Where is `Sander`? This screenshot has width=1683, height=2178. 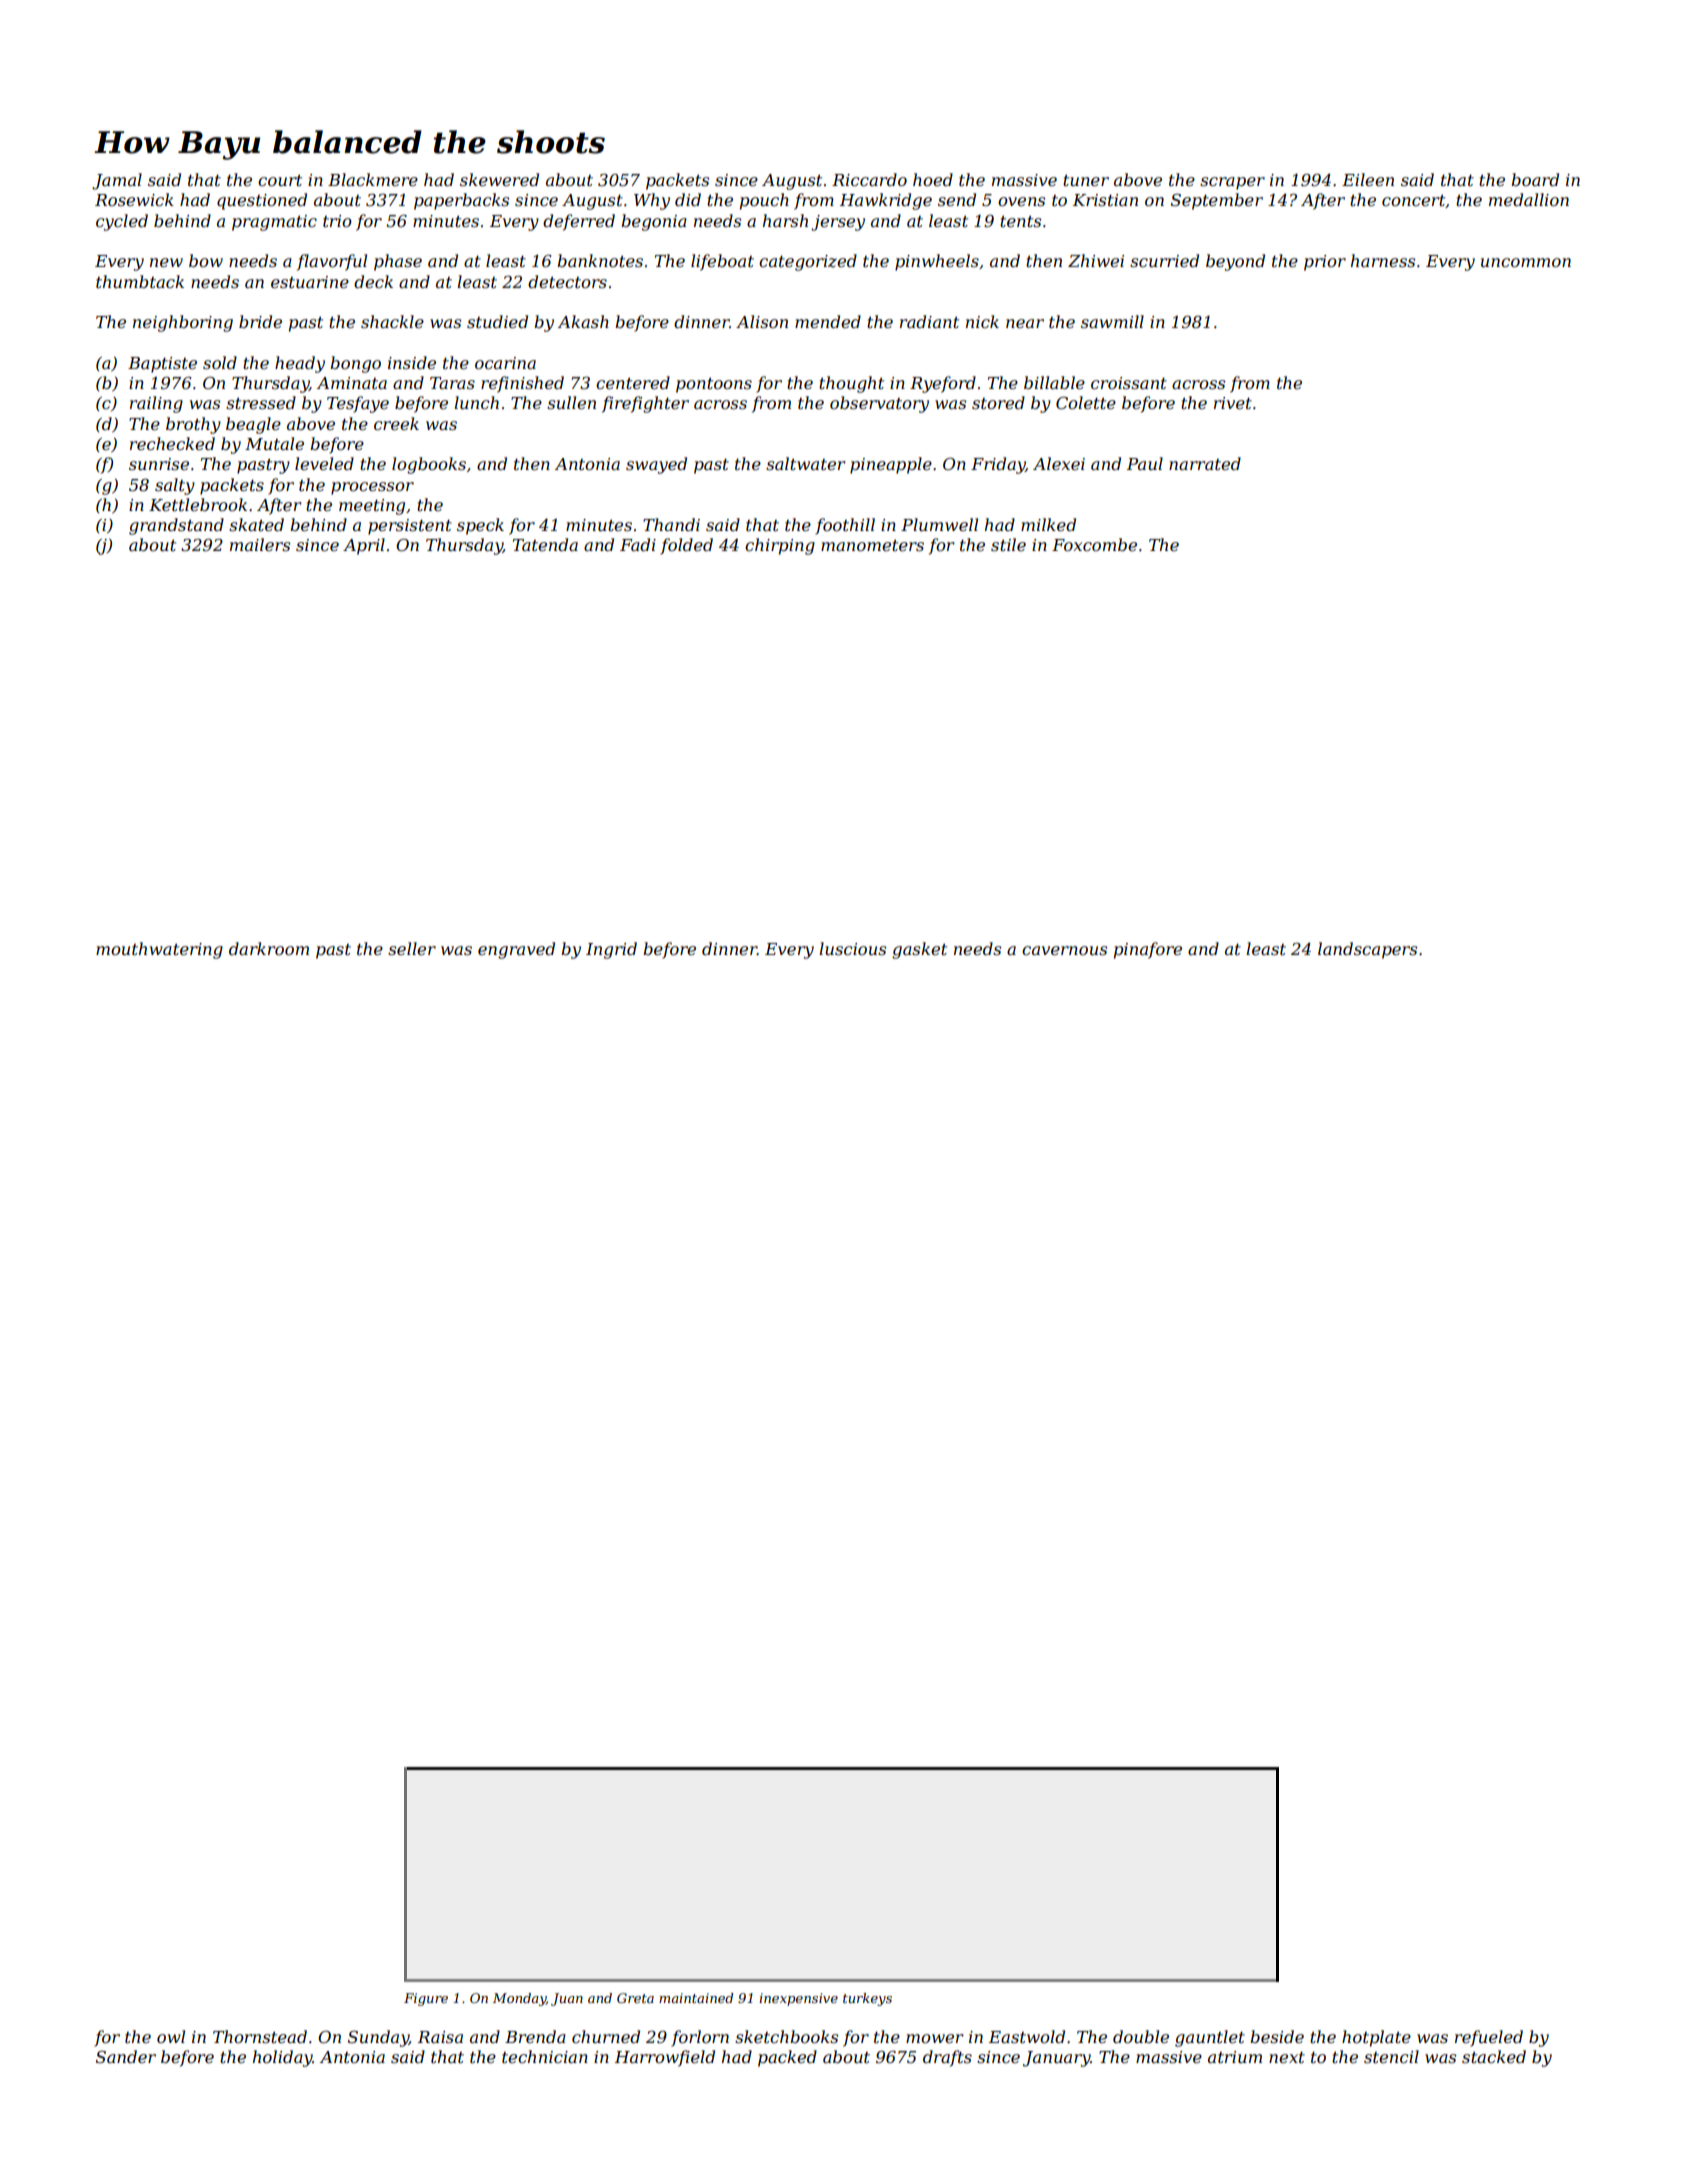
Sander is located at coordinates (126, 2056).
